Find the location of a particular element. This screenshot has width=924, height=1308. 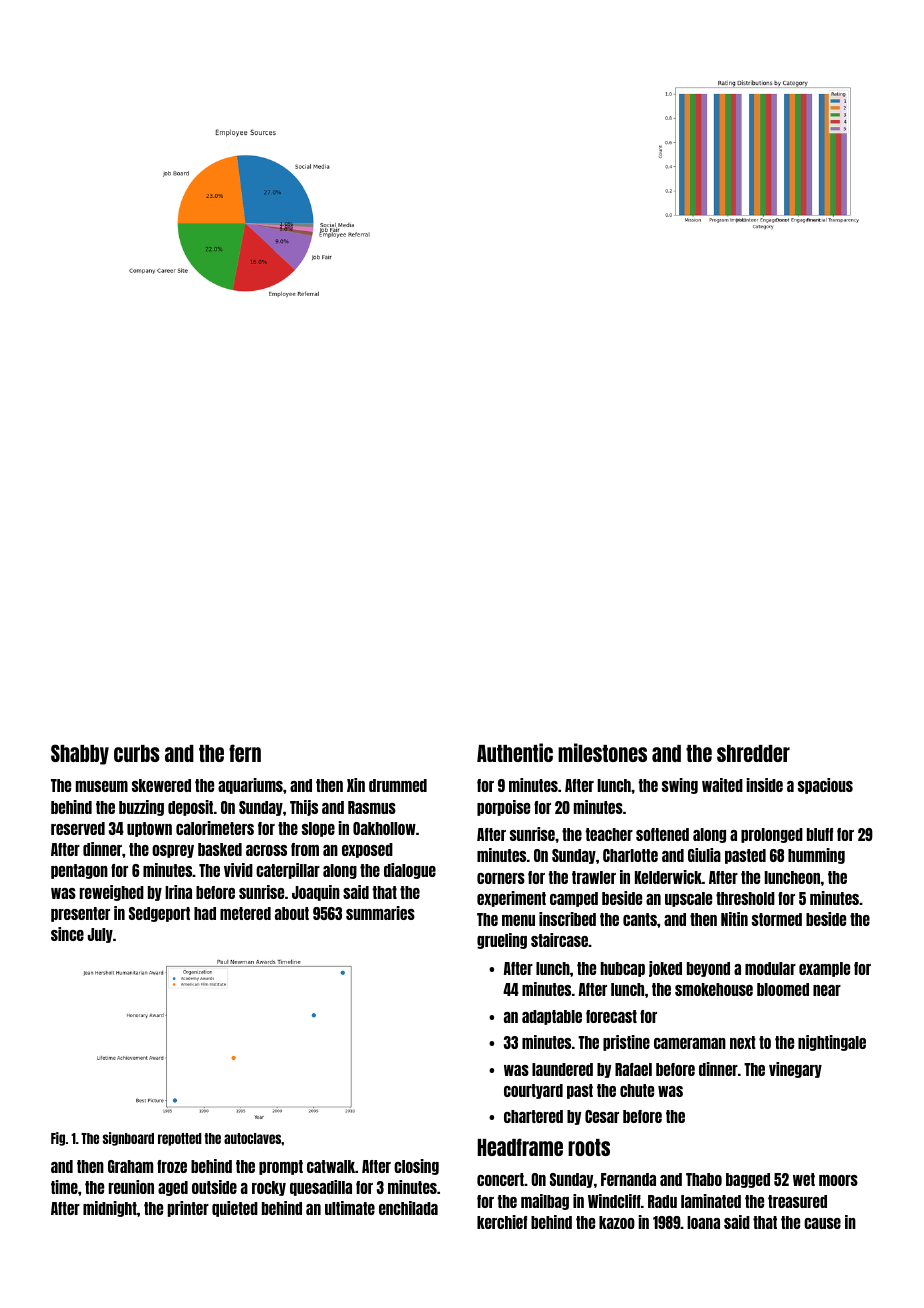

dialogue is located at coordinates (410, 871).
